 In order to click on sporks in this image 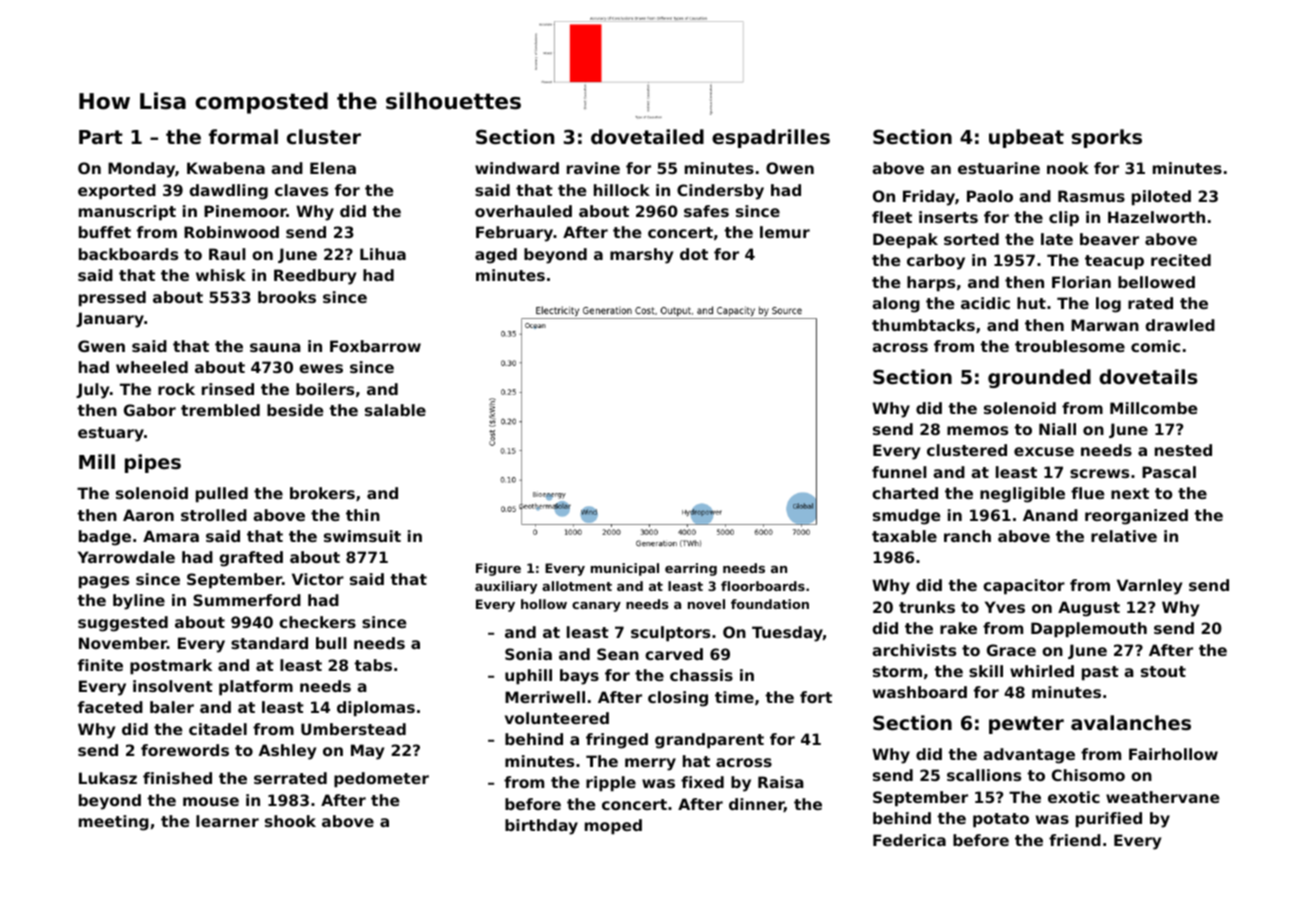, I will do `click(1107, 138)`.
